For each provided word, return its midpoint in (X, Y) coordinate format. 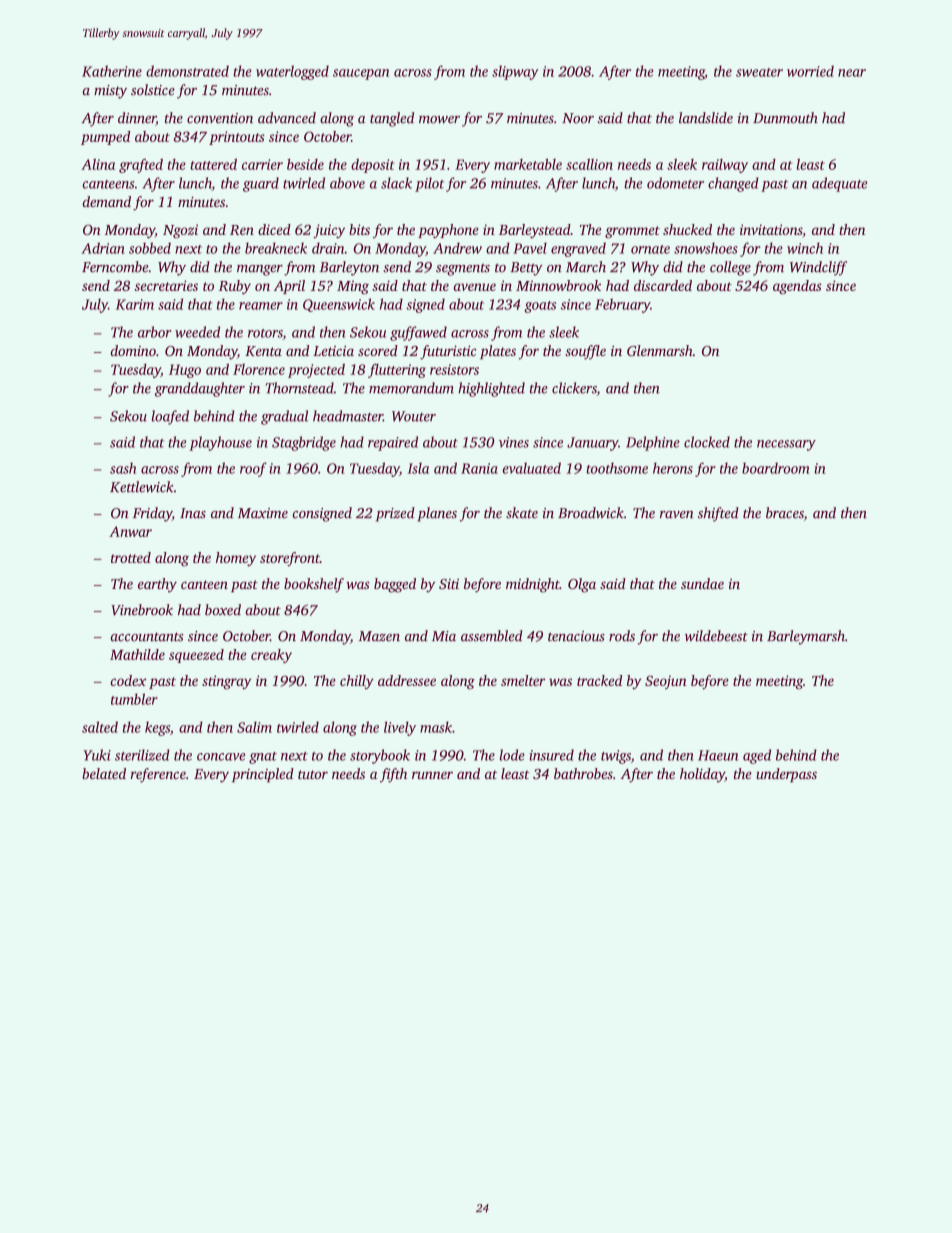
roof (253, 469)
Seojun (666, 682)
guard (261, 184)
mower (439, 120)
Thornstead (300, 388)
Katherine (112, 71)
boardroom (775, 468)
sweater (759, 72)
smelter (523, 680)
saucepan (361, 74)
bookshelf (314, 585)
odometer (675, 183)
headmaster (348, 416)
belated (104, 773)
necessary (786, 445)
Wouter (414, 416)
